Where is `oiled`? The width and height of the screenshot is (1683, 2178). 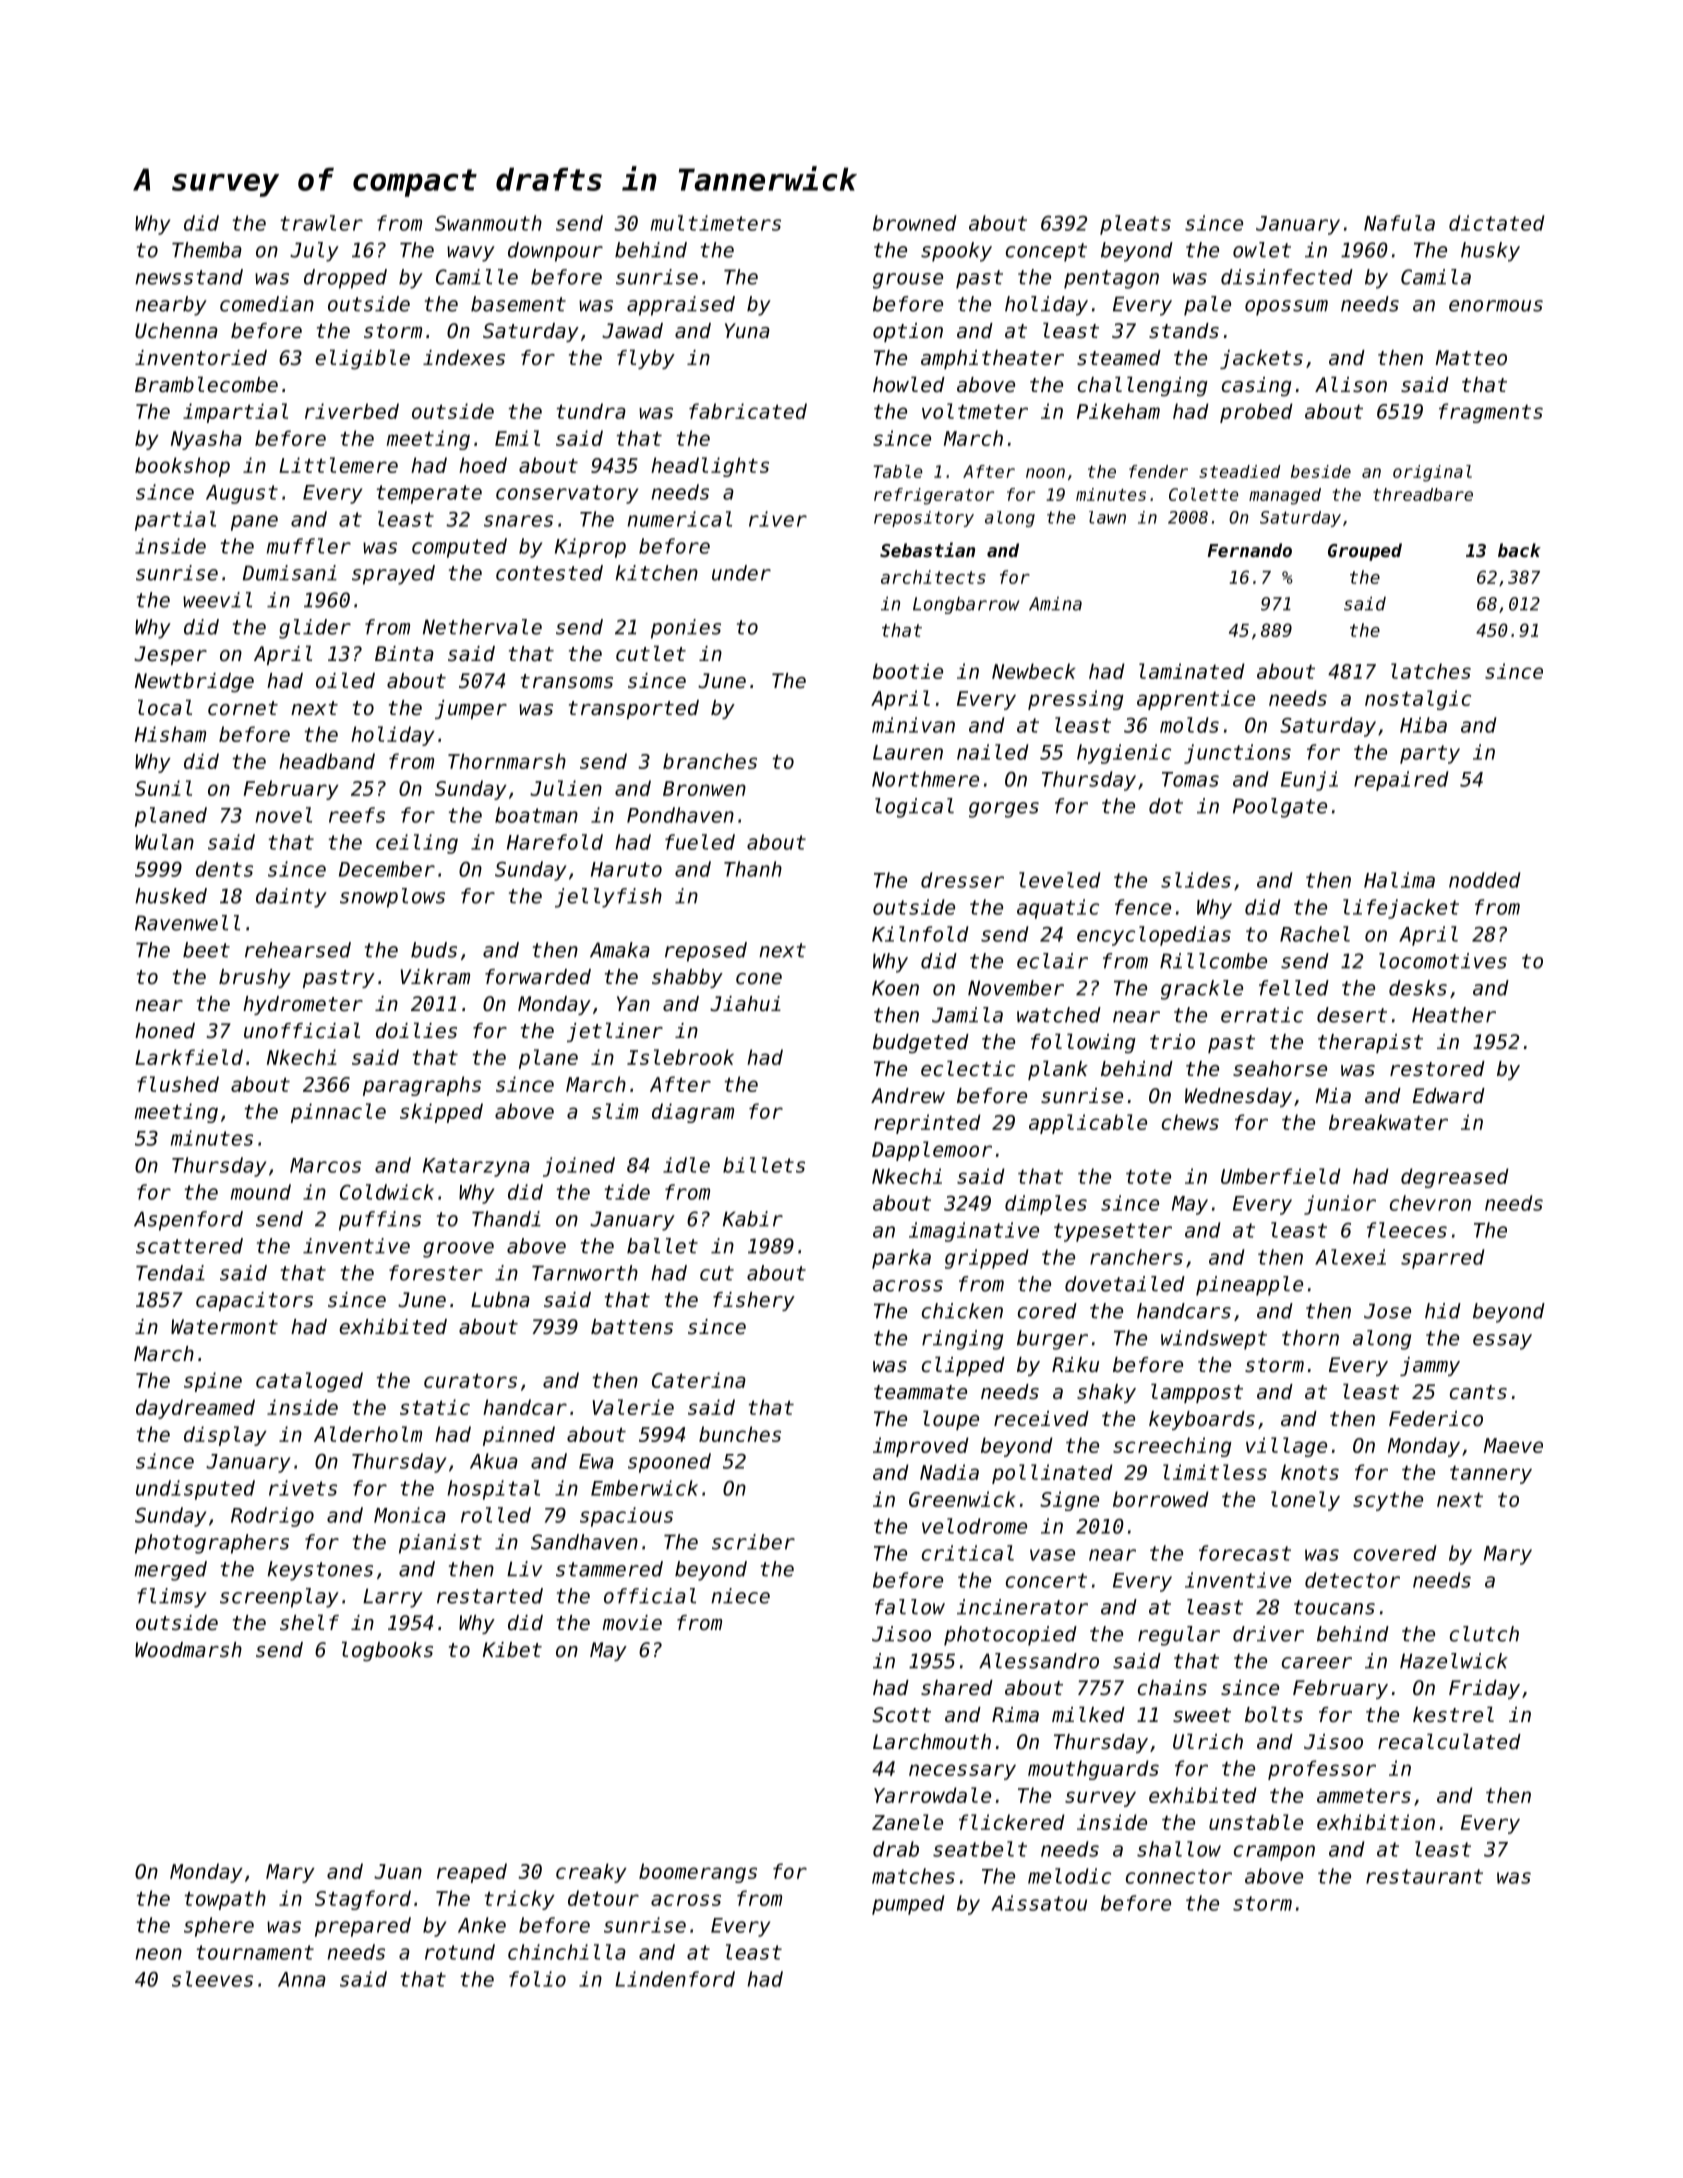 oiled is located at coordinates (345, 680).
